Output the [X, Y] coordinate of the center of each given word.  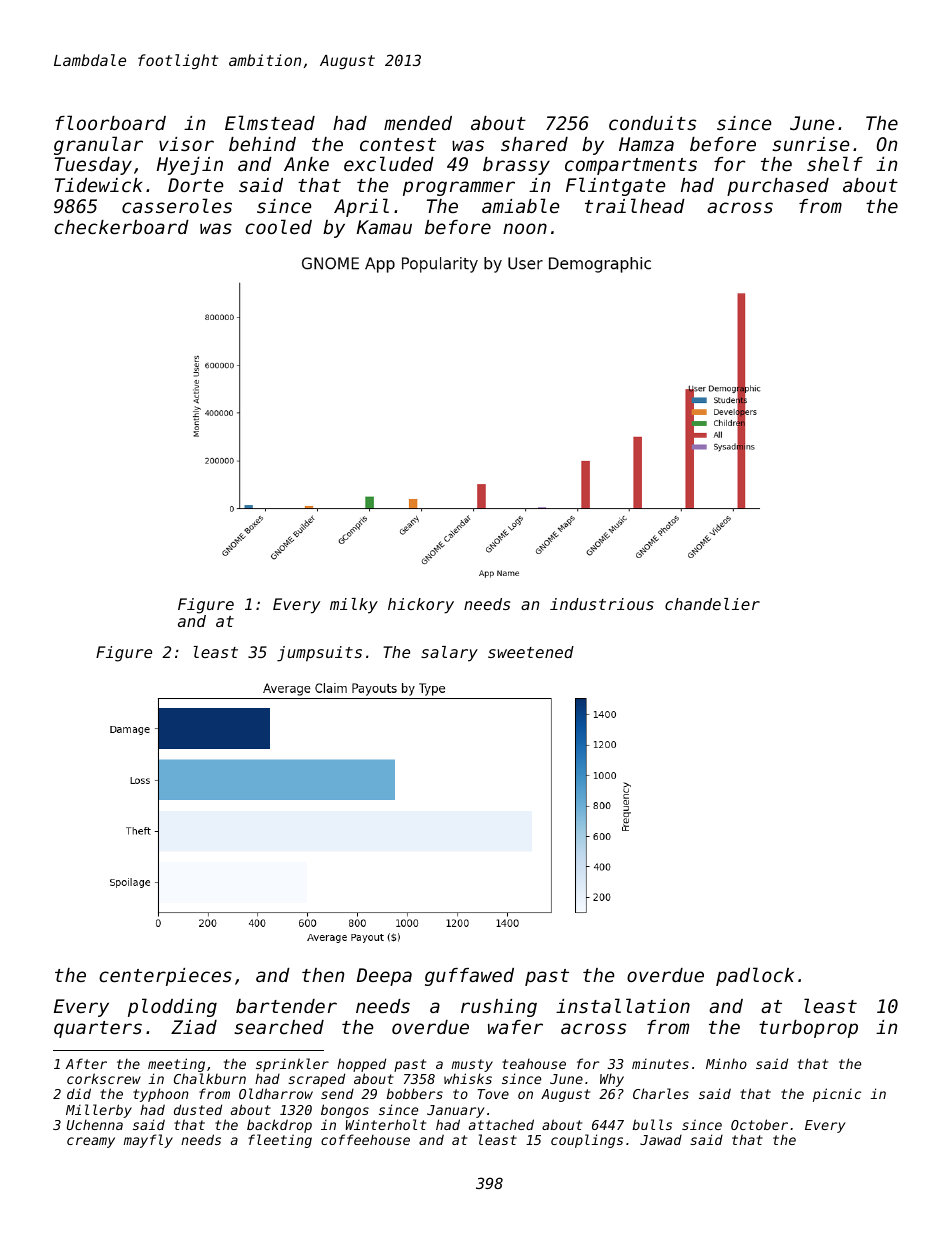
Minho [726, 1063]
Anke [306, 164]
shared [534, 144]
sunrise [810, 144]
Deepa [384, 977]
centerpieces [165, 977]
